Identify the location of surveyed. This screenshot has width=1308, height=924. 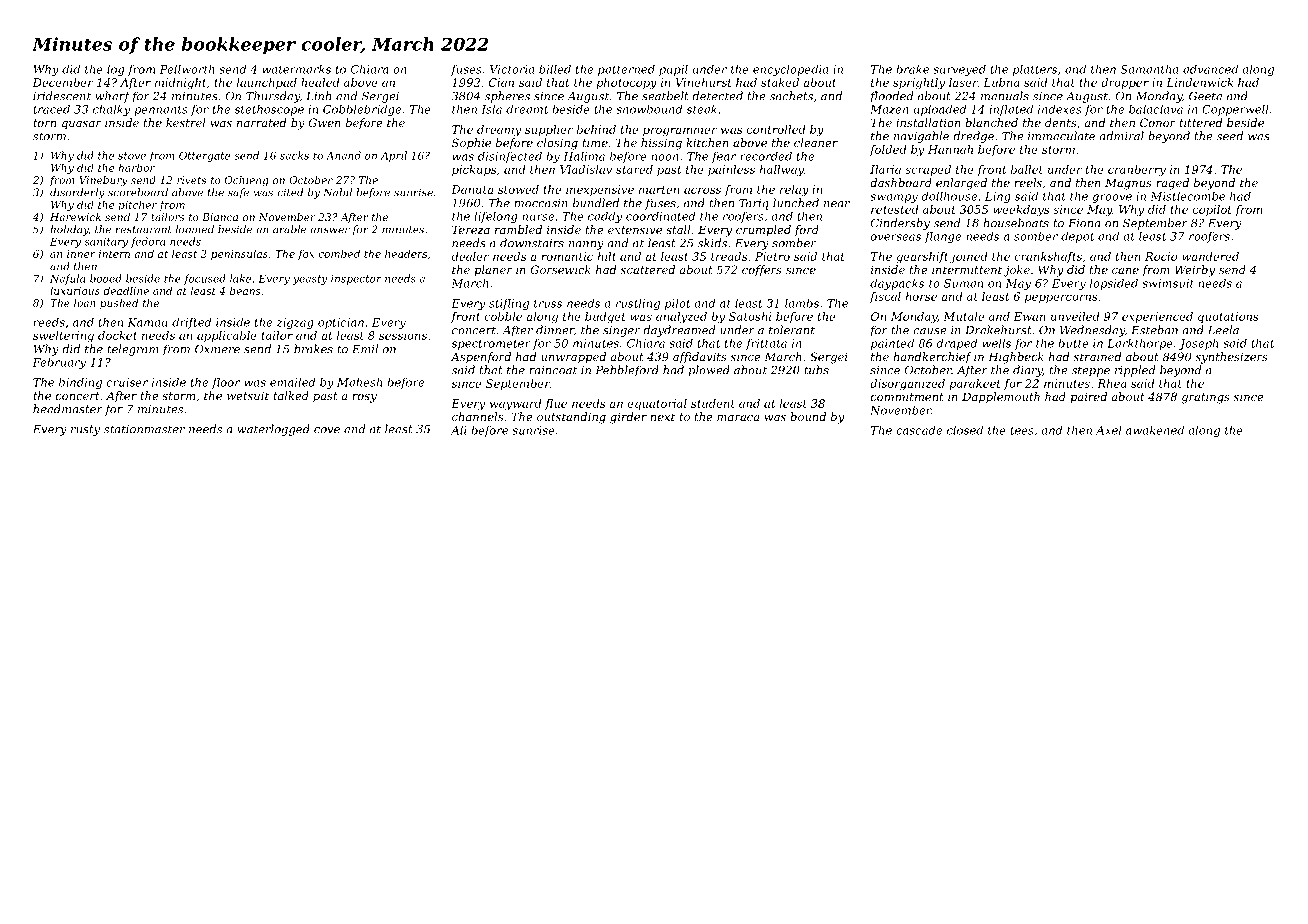
(959, 70).
